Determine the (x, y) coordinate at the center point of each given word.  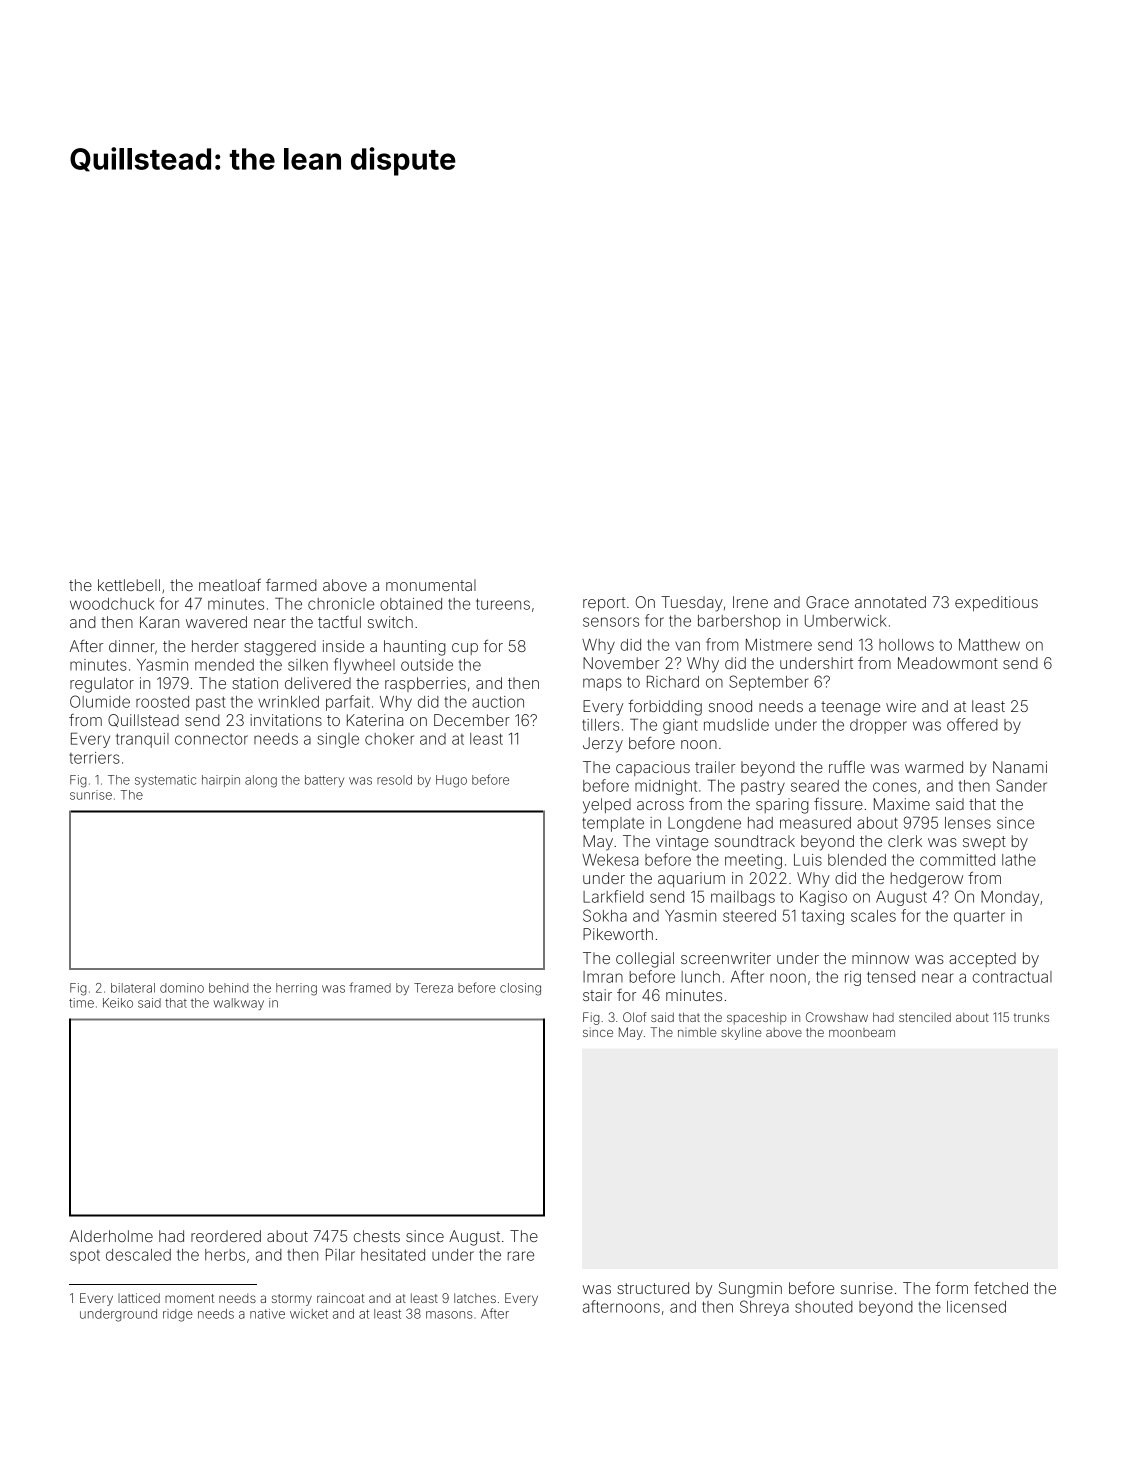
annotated (890, 602)
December (472, 720)
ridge (178, 1315)
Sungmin (750, 1290)
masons (449, 1315)
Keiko (118, 1003)
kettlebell (129, 585)
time (81, 1003)
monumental (431, 585)
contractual (1012, 977)
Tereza (433, 988)
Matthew (989, 645)
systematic (165, 781)
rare (521, 1256)
